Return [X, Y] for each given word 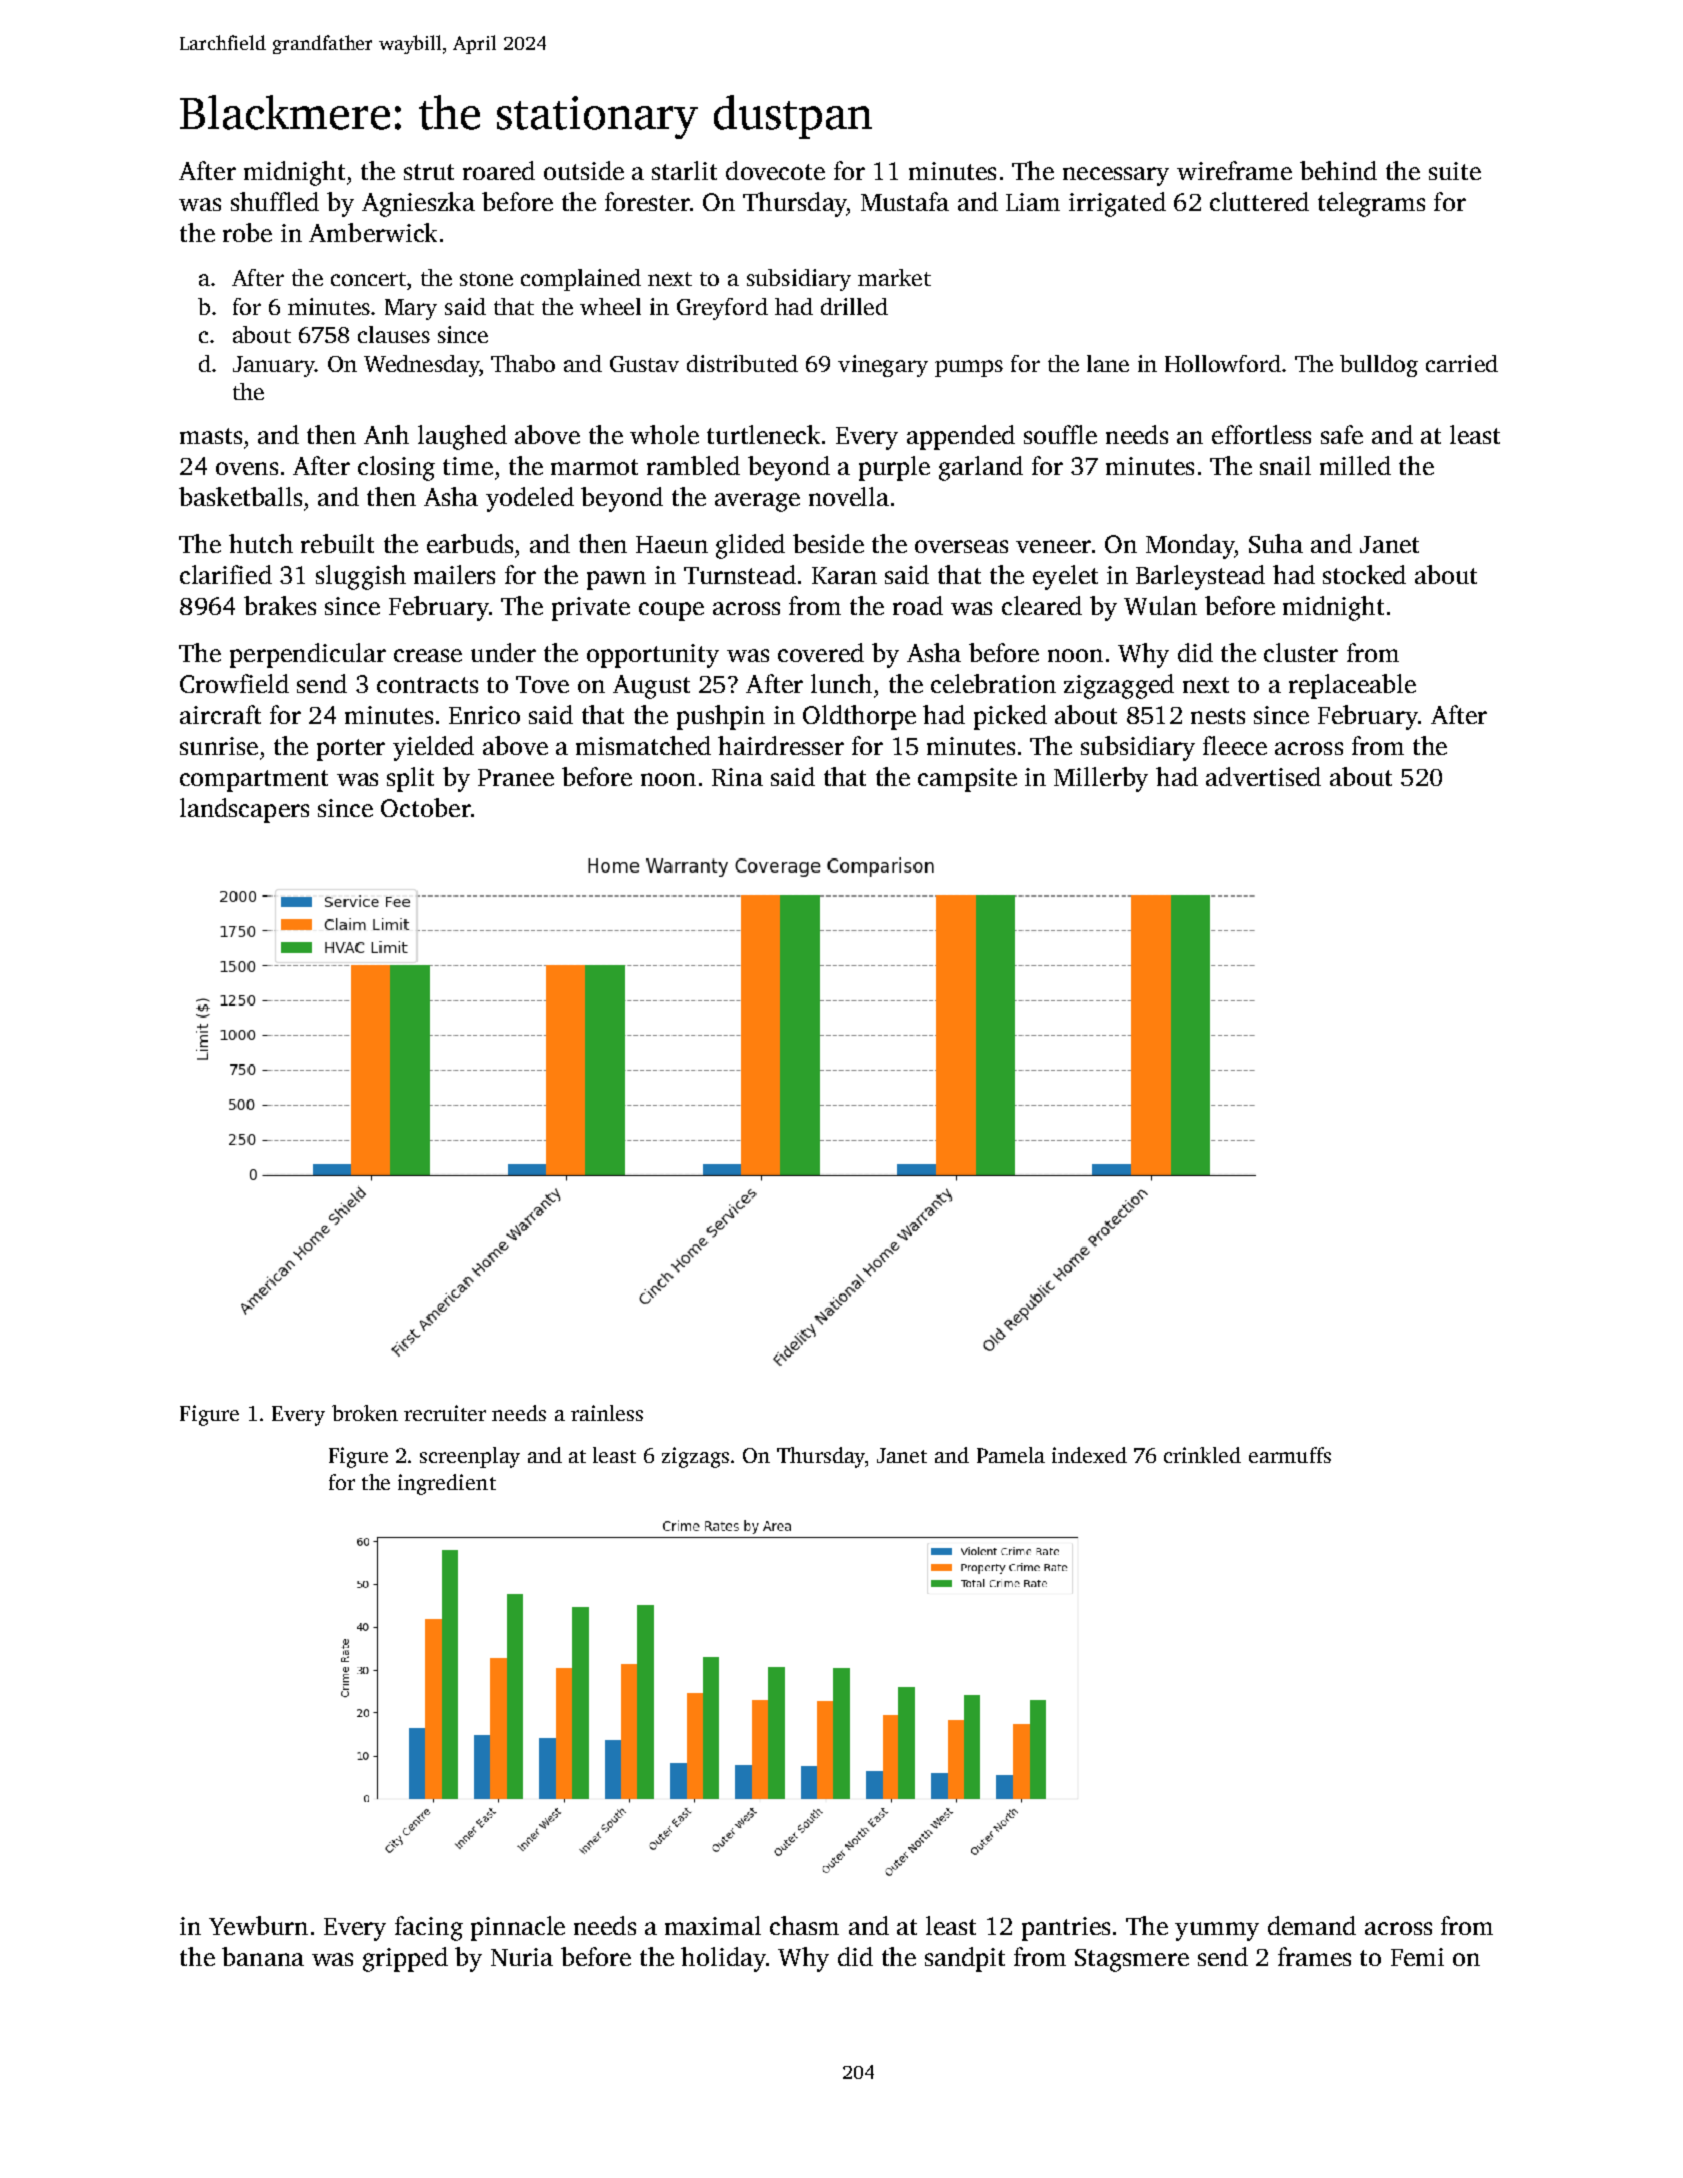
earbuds [470, 543]
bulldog [1379, 366]
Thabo [523, 363]
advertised [1263, 776]
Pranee [516, 777]
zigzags [695, 1457]
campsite [967, 780]
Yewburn [258, 1925]
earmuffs [1290, 1455]
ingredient [447, 1484]
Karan [844, 575]
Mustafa [905, 201]
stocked [1364, 574]
